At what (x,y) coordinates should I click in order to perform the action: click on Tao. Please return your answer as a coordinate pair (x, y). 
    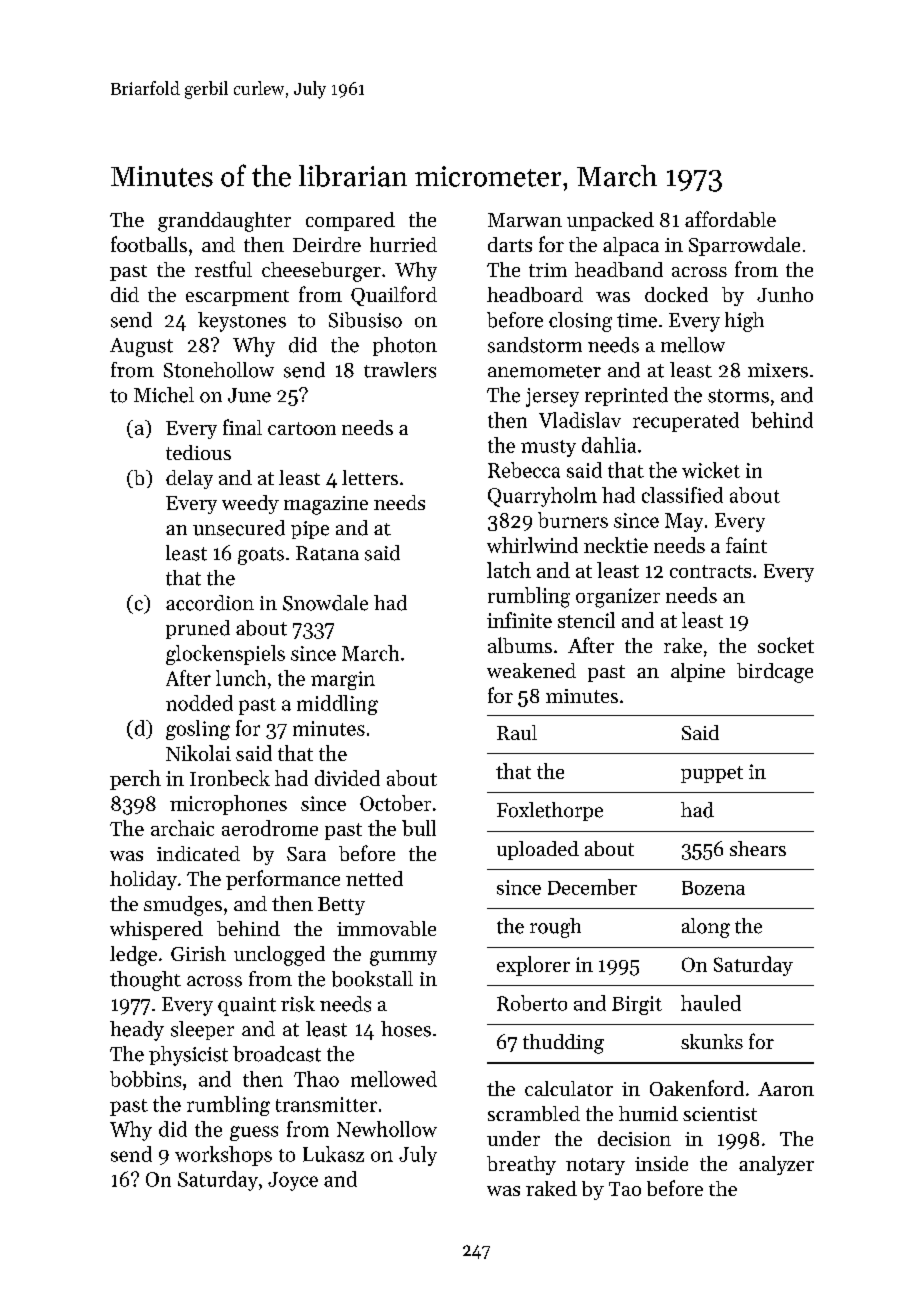
    Looking at the image, I should click on (625, 1189).
